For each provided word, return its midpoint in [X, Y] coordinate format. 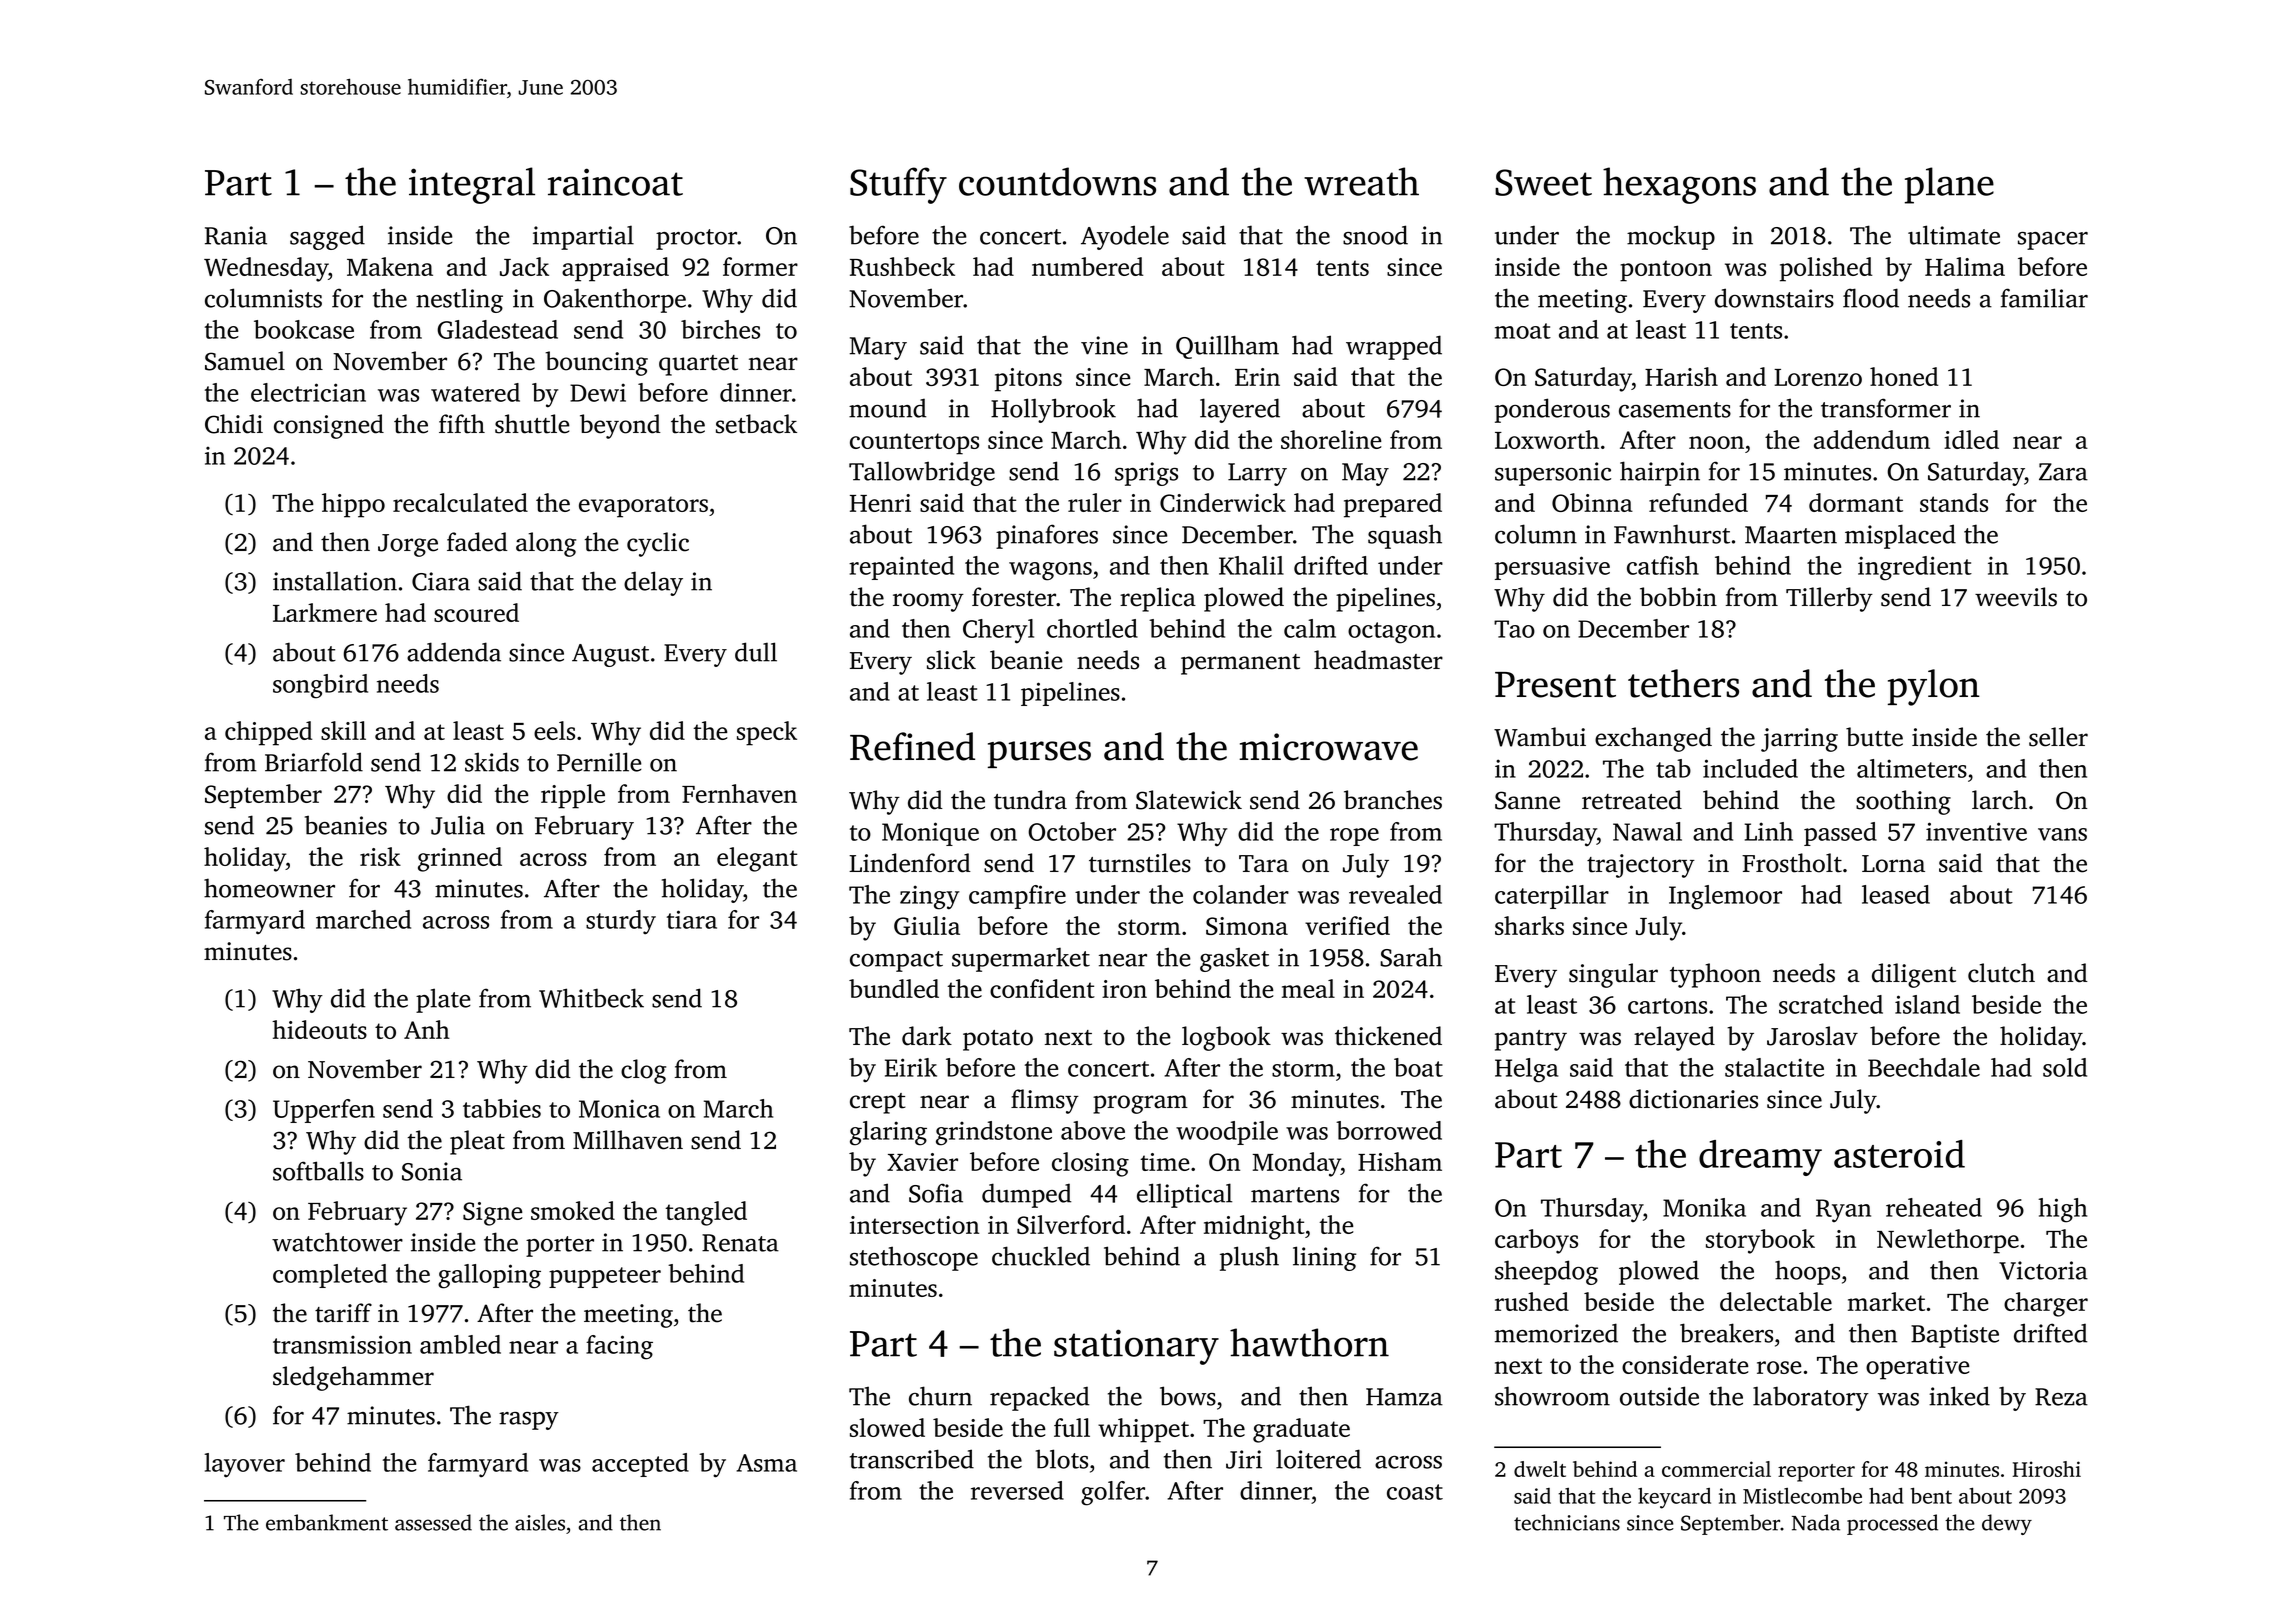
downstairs [1774, 298]
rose [1779, 1367]
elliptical [1184, 1195]
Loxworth [1547, 439]
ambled [460, 1344]
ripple [573, 796]
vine [1104, 345]
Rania [236, 235]
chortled [1092, 628]
